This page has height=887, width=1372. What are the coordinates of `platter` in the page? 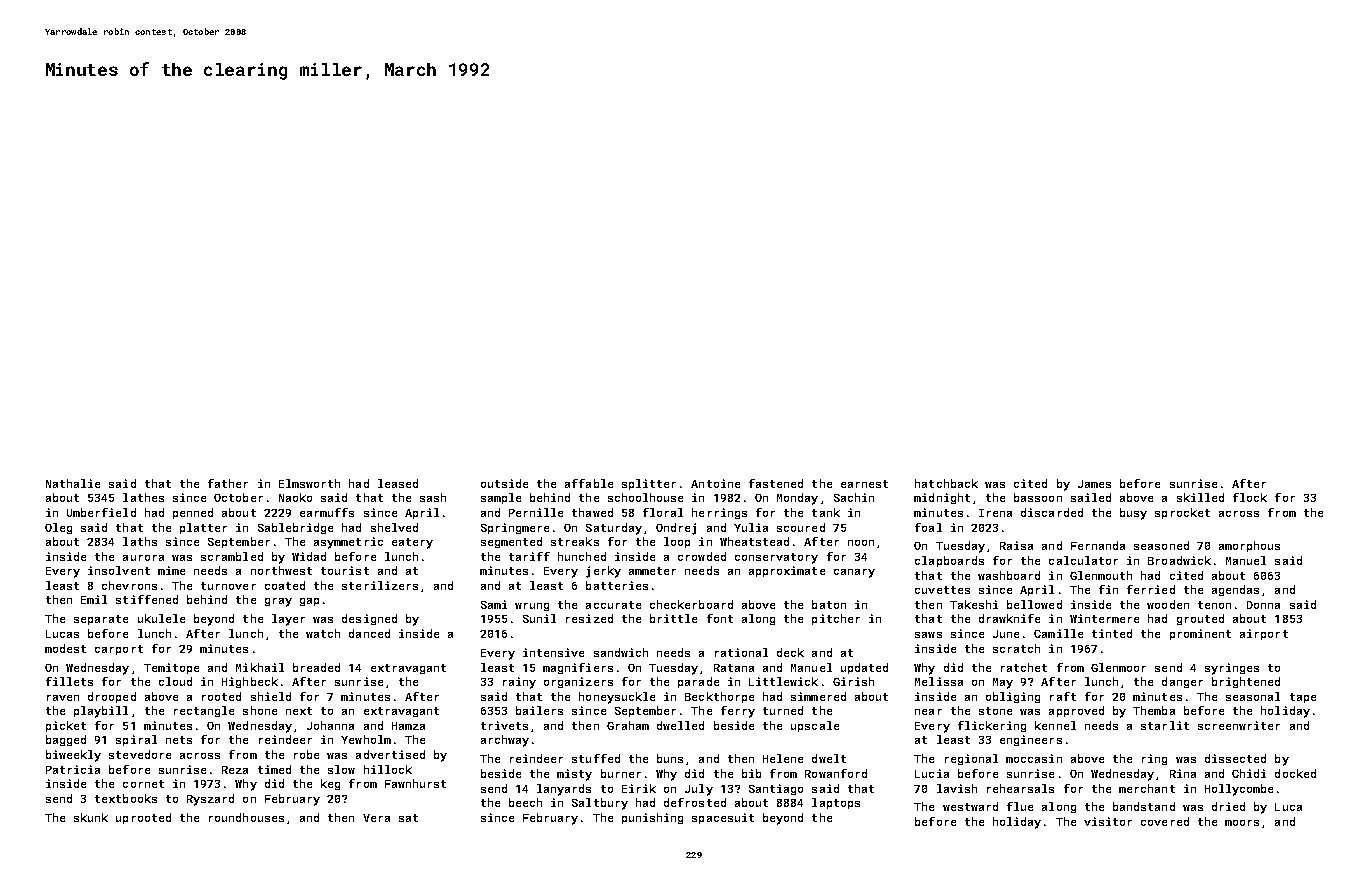 It's located at (203, 528).
